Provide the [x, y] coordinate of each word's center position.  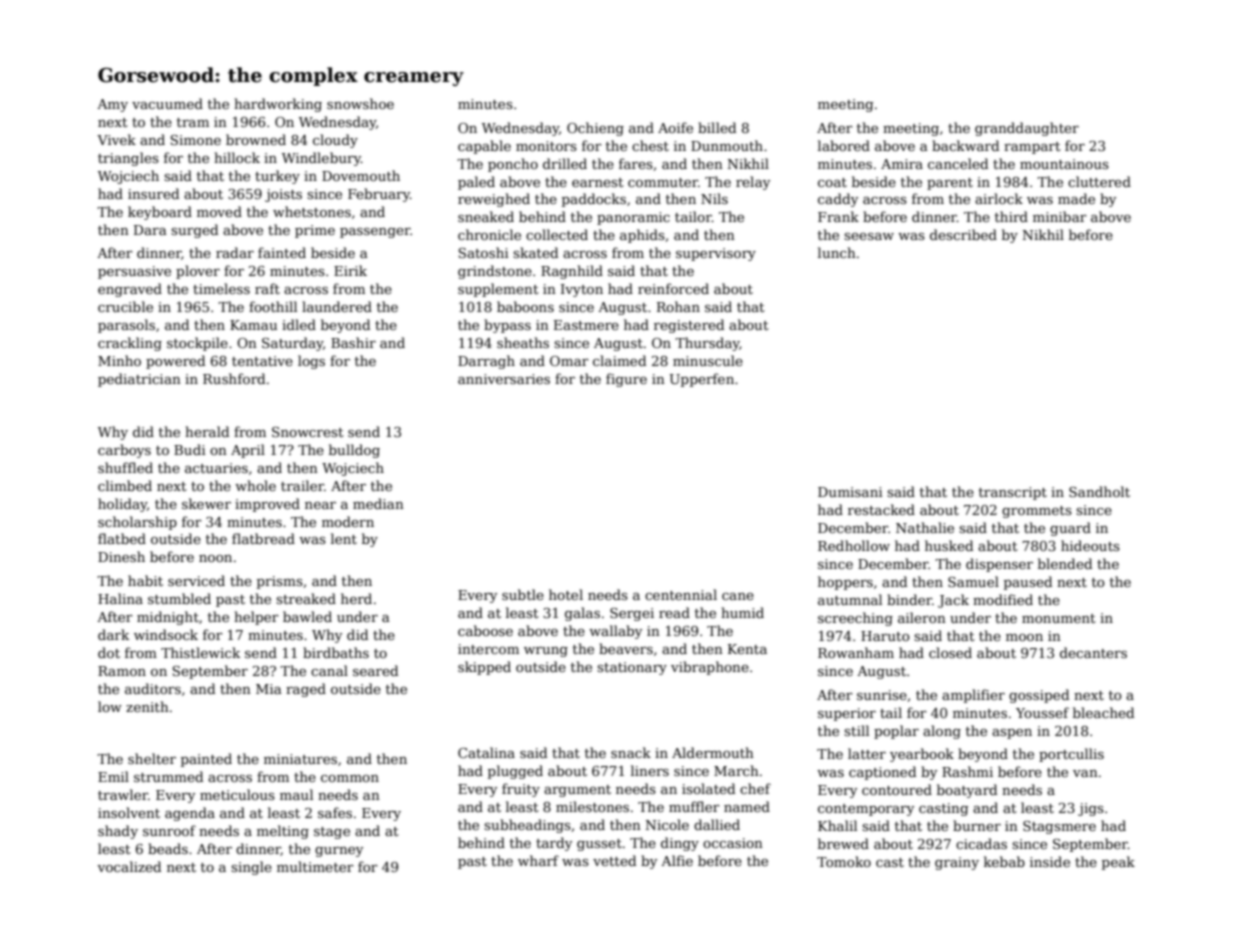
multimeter [315, 866]
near [320, 505]
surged [194, 231]
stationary [632, 668]
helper [256, 618]
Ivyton [582, 290]
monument [1059, 618]
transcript [1013, 493]
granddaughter [1027, 129]
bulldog [354, 451]
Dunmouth [727, 145]
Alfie [677, 860]
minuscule [708, 360]
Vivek [116, 139]
